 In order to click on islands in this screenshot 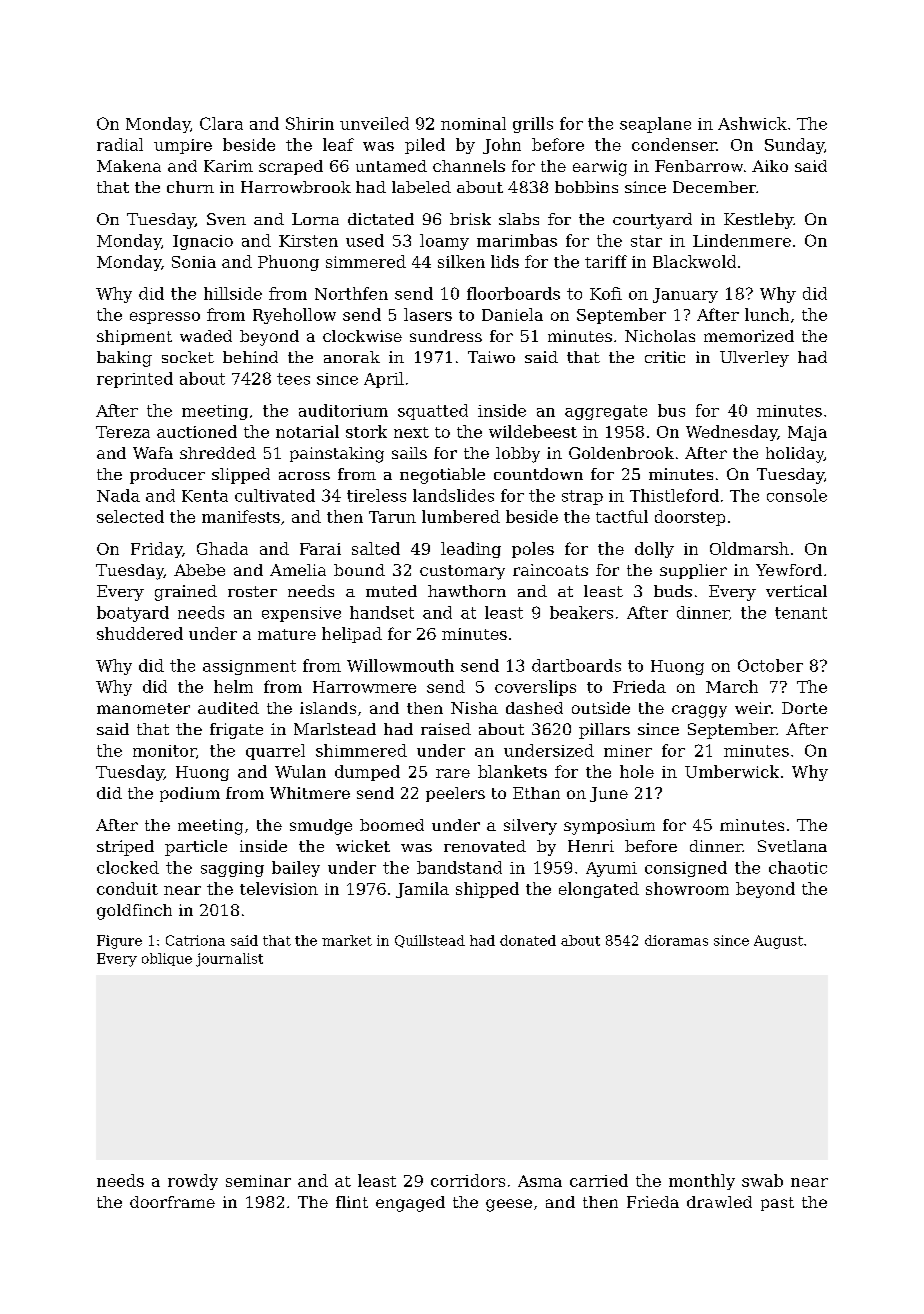, I will do `click(328, 708)`.
